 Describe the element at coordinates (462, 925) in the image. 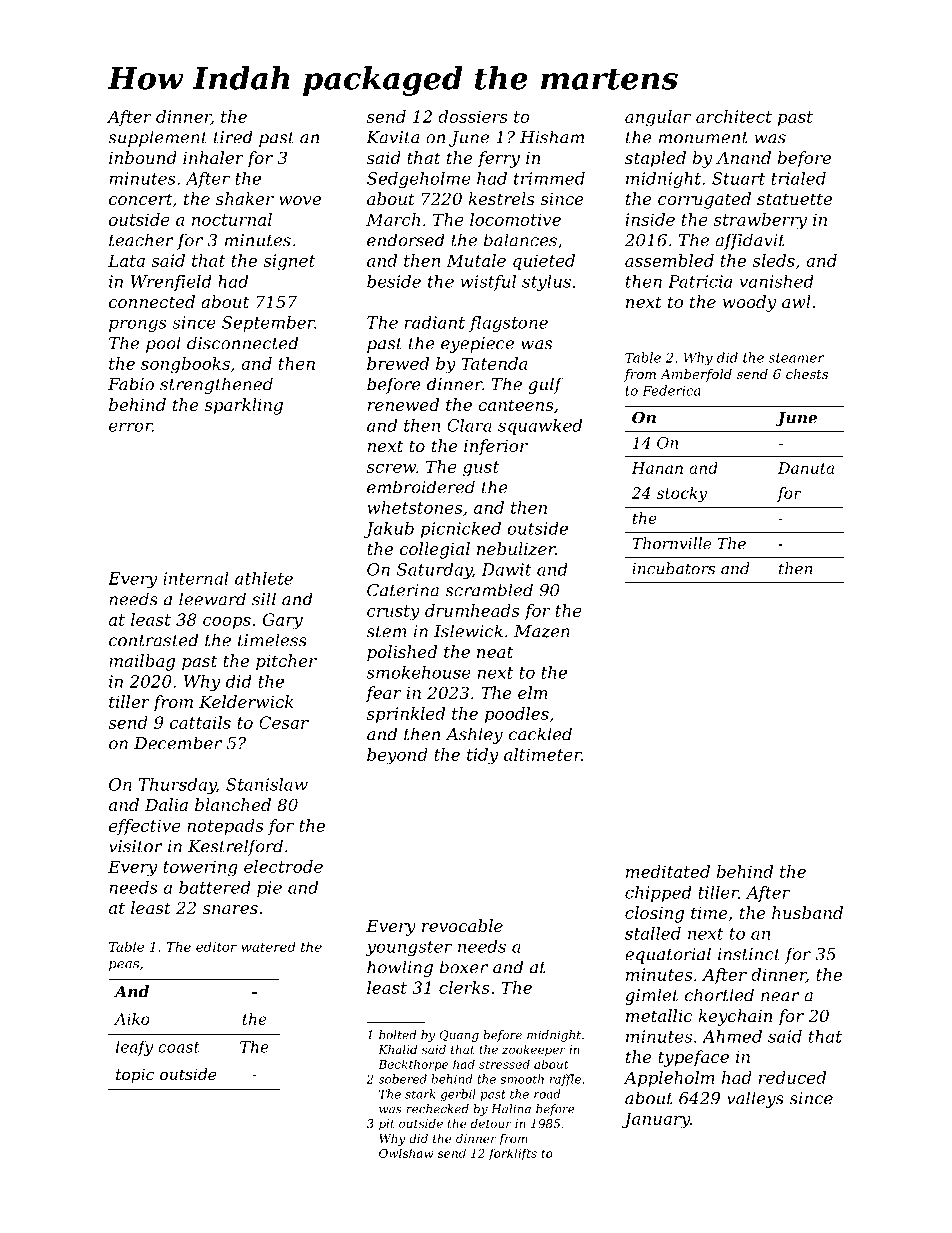

I see `revocable` at that location.
